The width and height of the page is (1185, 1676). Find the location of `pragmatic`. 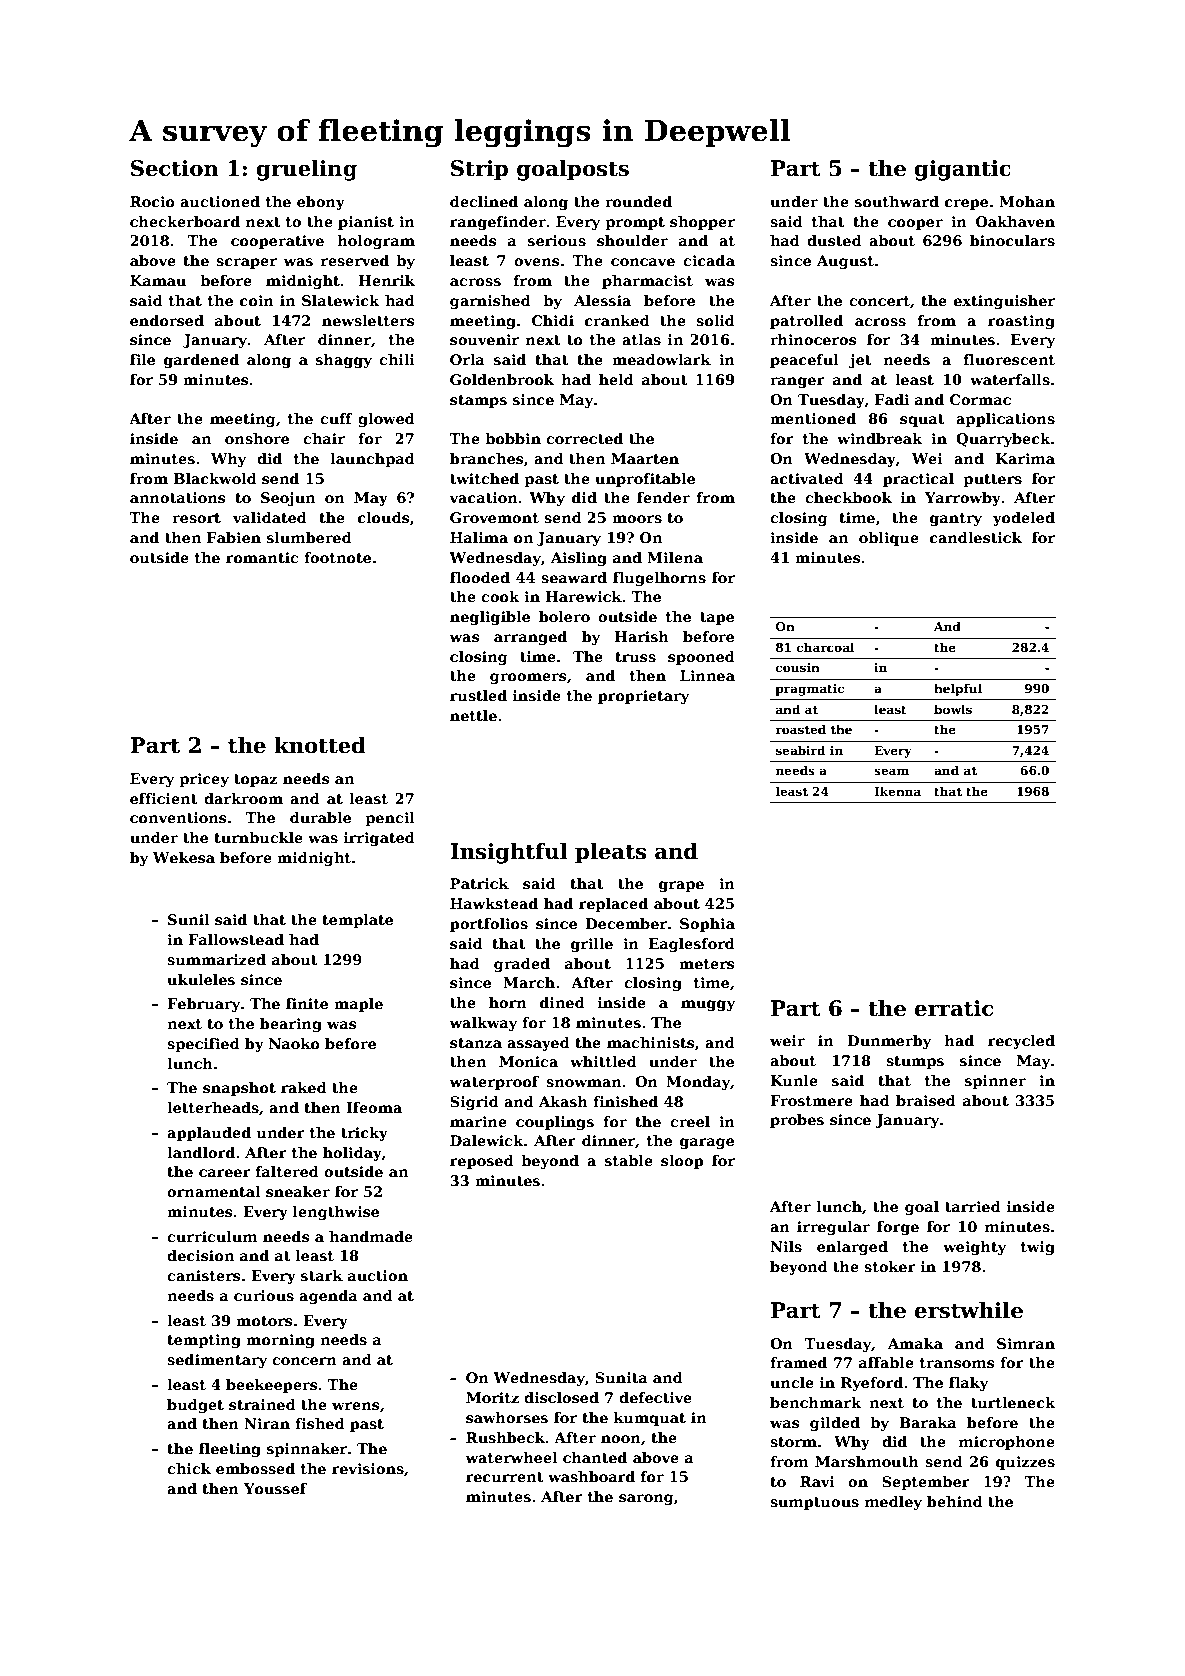

pragmatic is located at coordinates (810, 690).
